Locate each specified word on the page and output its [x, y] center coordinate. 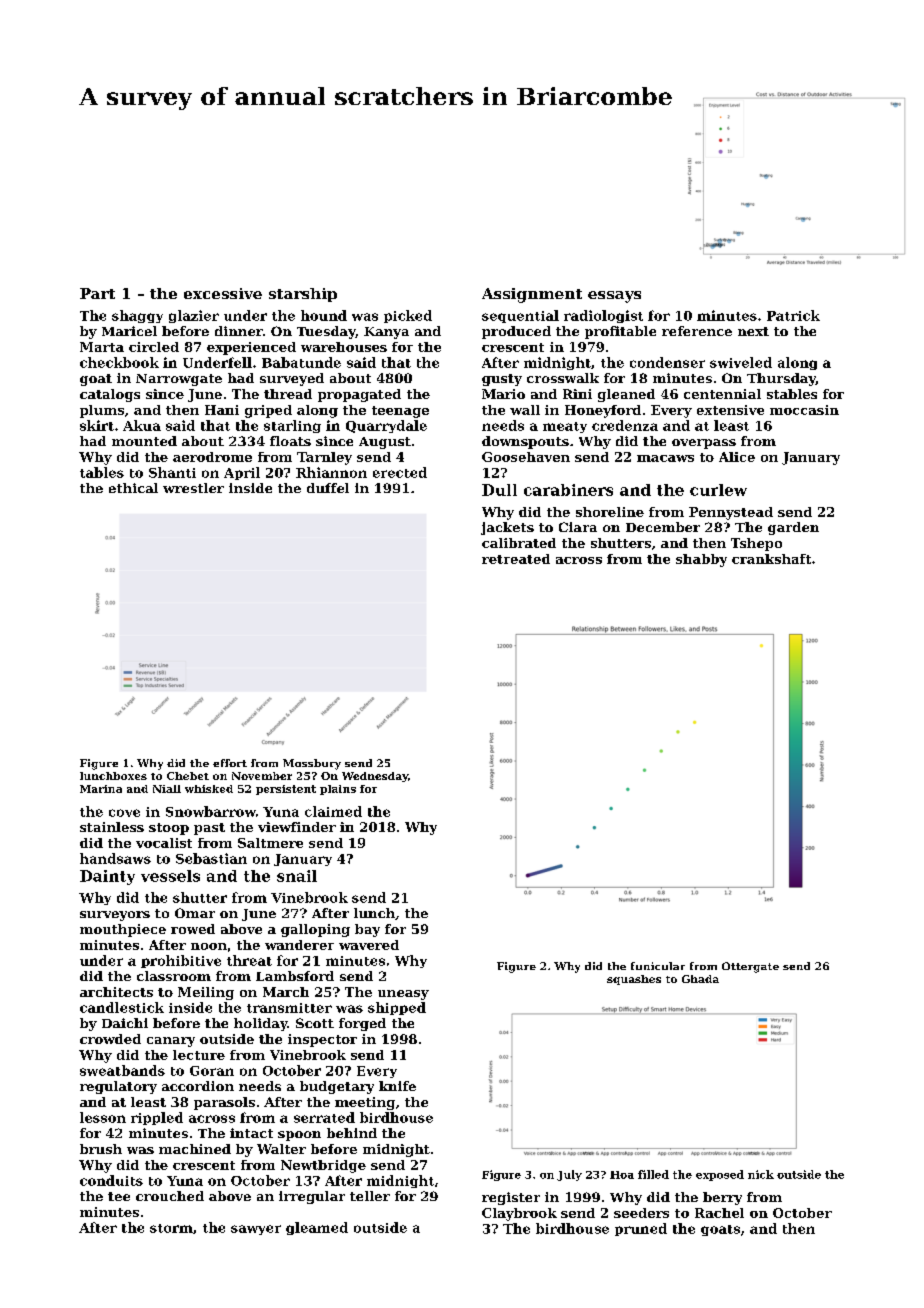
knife [397, 1086]
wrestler [193, 488]
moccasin [804, 410]
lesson [103, 1117]
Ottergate [750, 967]
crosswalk [563, 378]
